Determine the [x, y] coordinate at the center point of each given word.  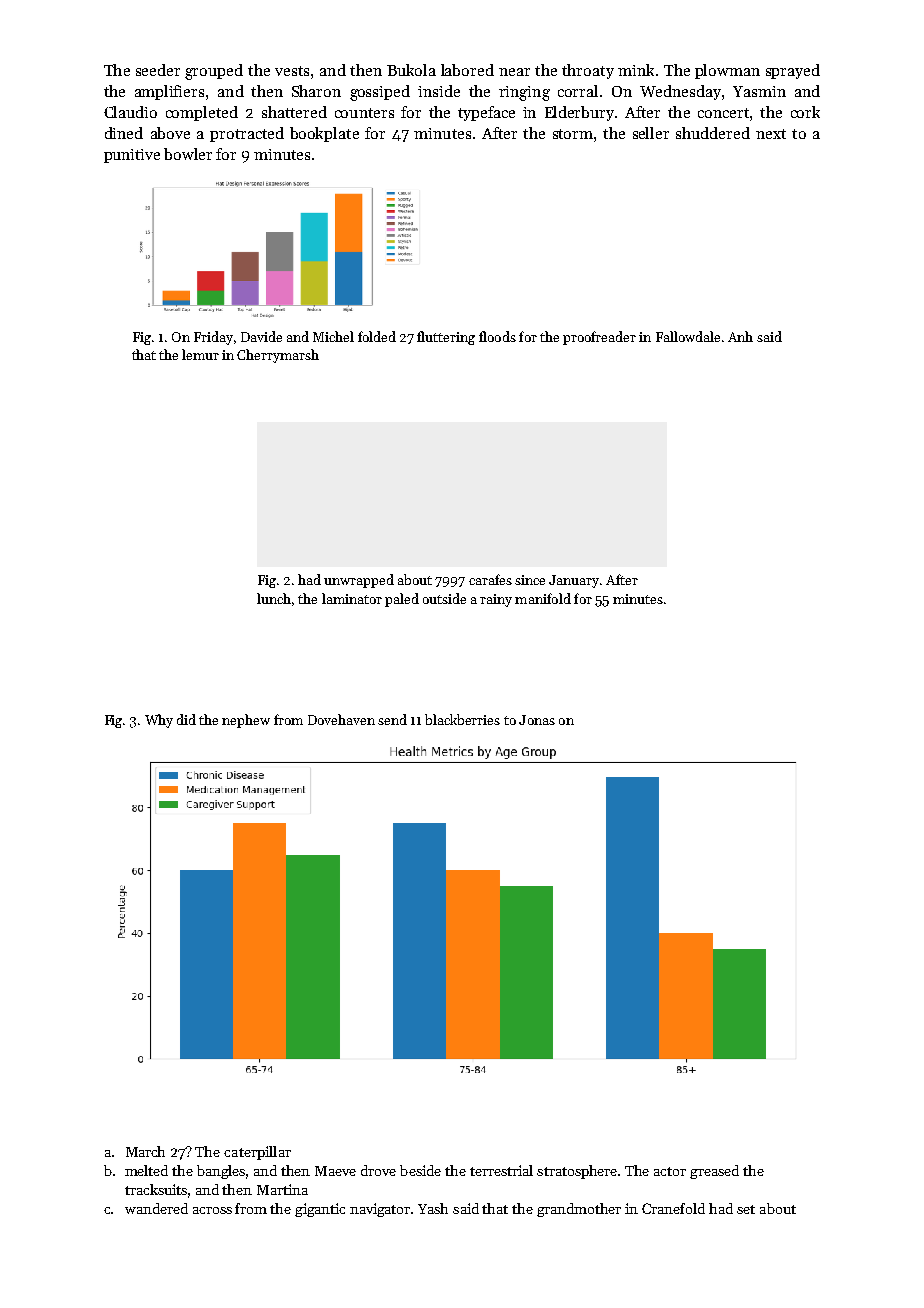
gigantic [320, 1210]
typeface [486, 113]
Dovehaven [341, 719]
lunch [274, 598]
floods [497, 336]
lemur [200, 354]
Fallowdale [688, 336]
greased [714, 1172]
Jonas [537, 720]
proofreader [599, 338]
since [530, 580]
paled [402, 600]
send [392, 719]
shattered [294, 112]
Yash [433, 1208]
